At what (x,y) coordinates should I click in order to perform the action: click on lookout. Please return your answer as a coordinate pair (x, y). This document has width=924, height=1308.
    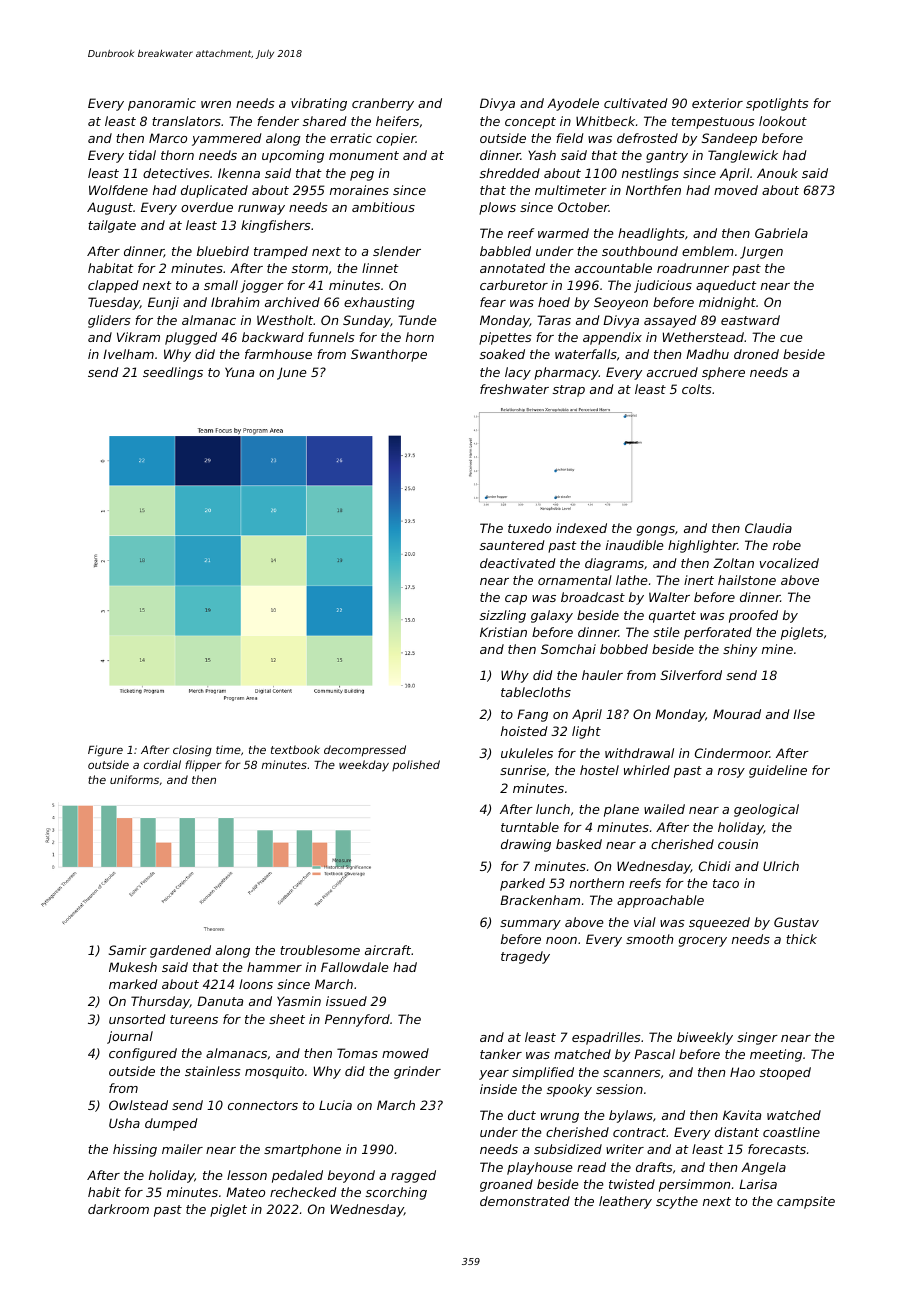
    Looking at the image, I should click on (783, 121).
